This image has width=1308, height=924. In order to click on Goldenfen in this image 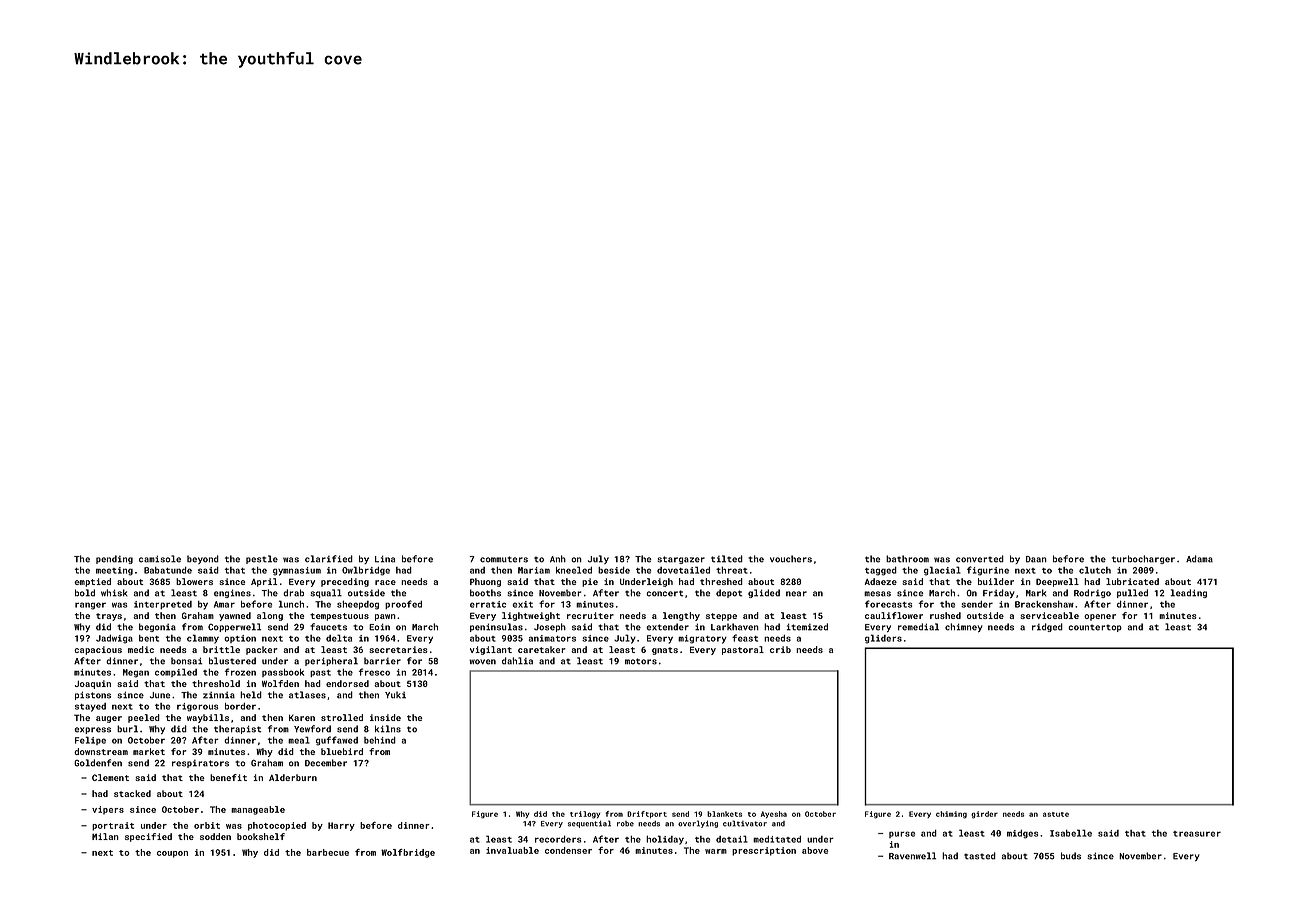, I will do `click(98, 763)`.
